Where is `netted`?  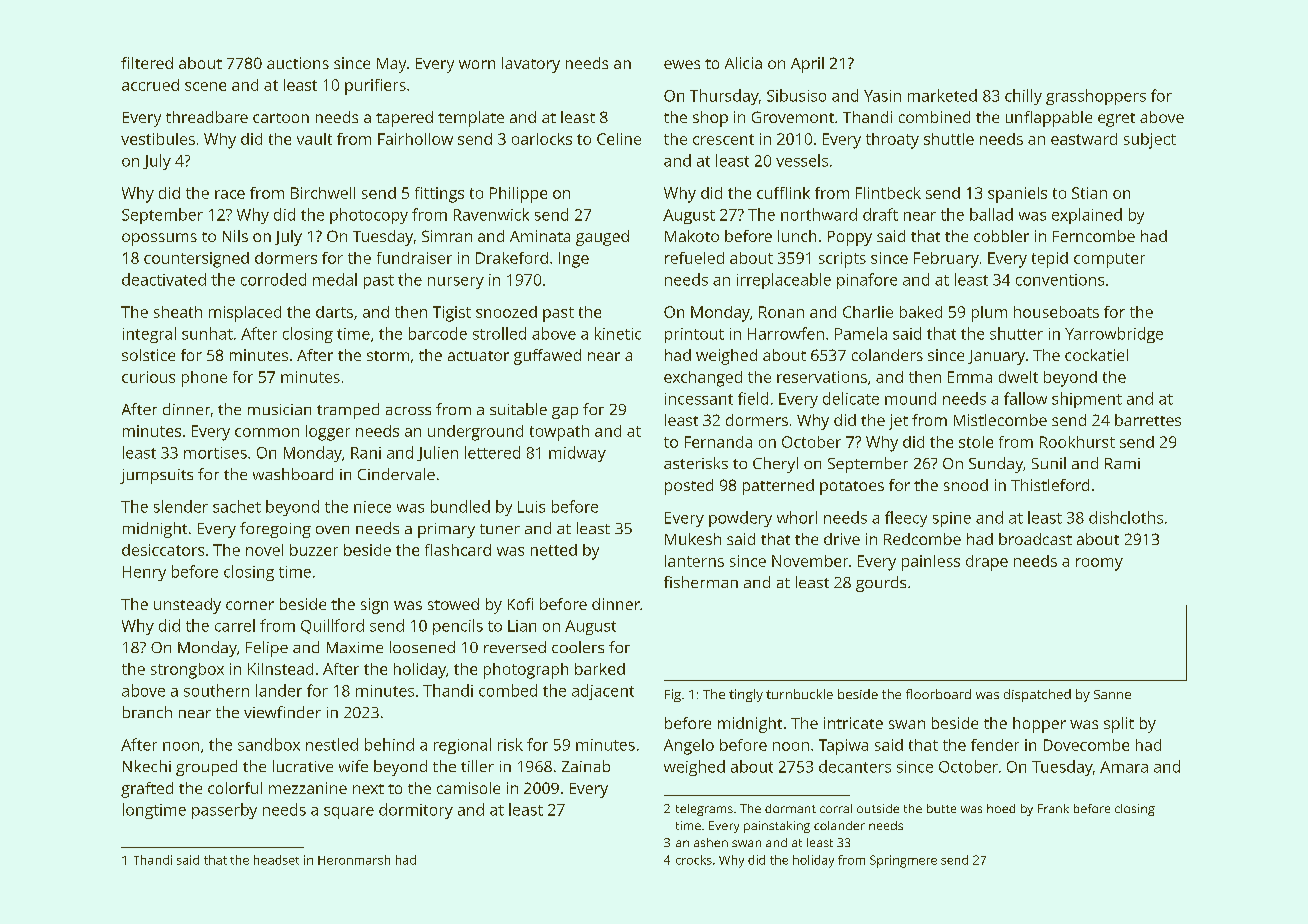
netted is located at coordinates (554, 550).
